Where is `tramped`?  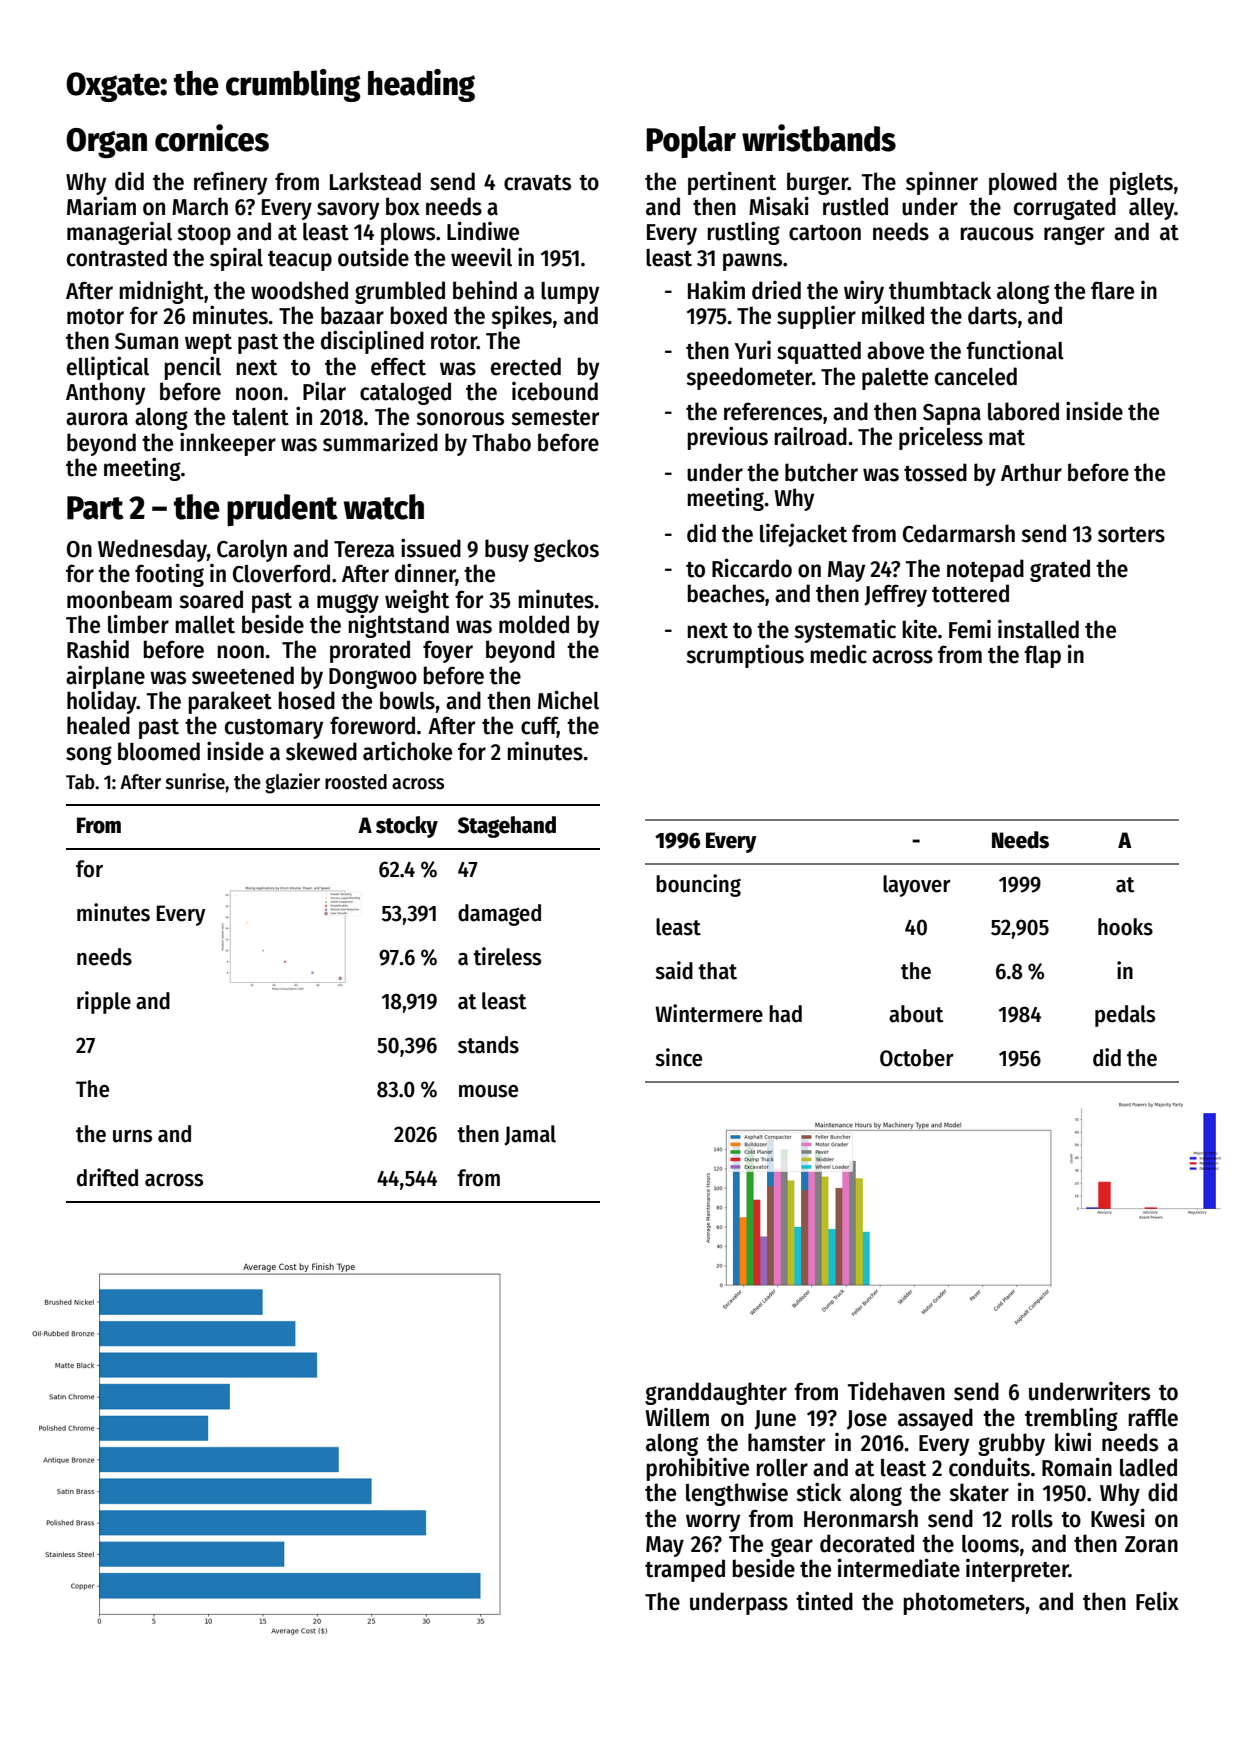
tramped is located at coordinates (685, 1570).
